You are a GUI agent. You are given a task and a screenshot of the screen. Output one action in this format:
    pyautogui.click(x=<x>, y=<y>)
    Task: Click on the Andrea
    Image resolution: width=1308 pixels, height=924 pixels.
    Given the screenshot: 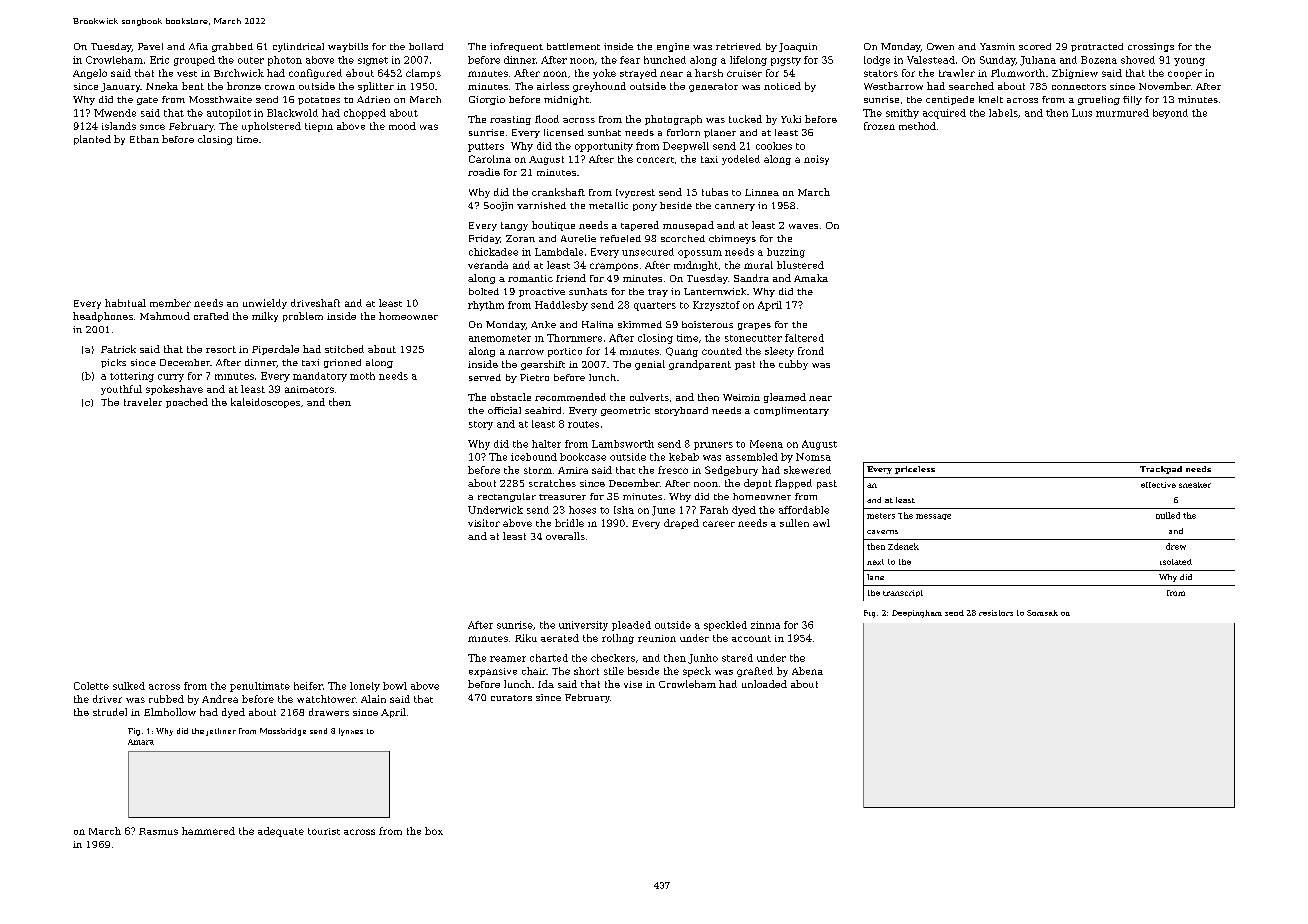 What is the action you would take?
    pyautogui.click(x=220, y=699)
